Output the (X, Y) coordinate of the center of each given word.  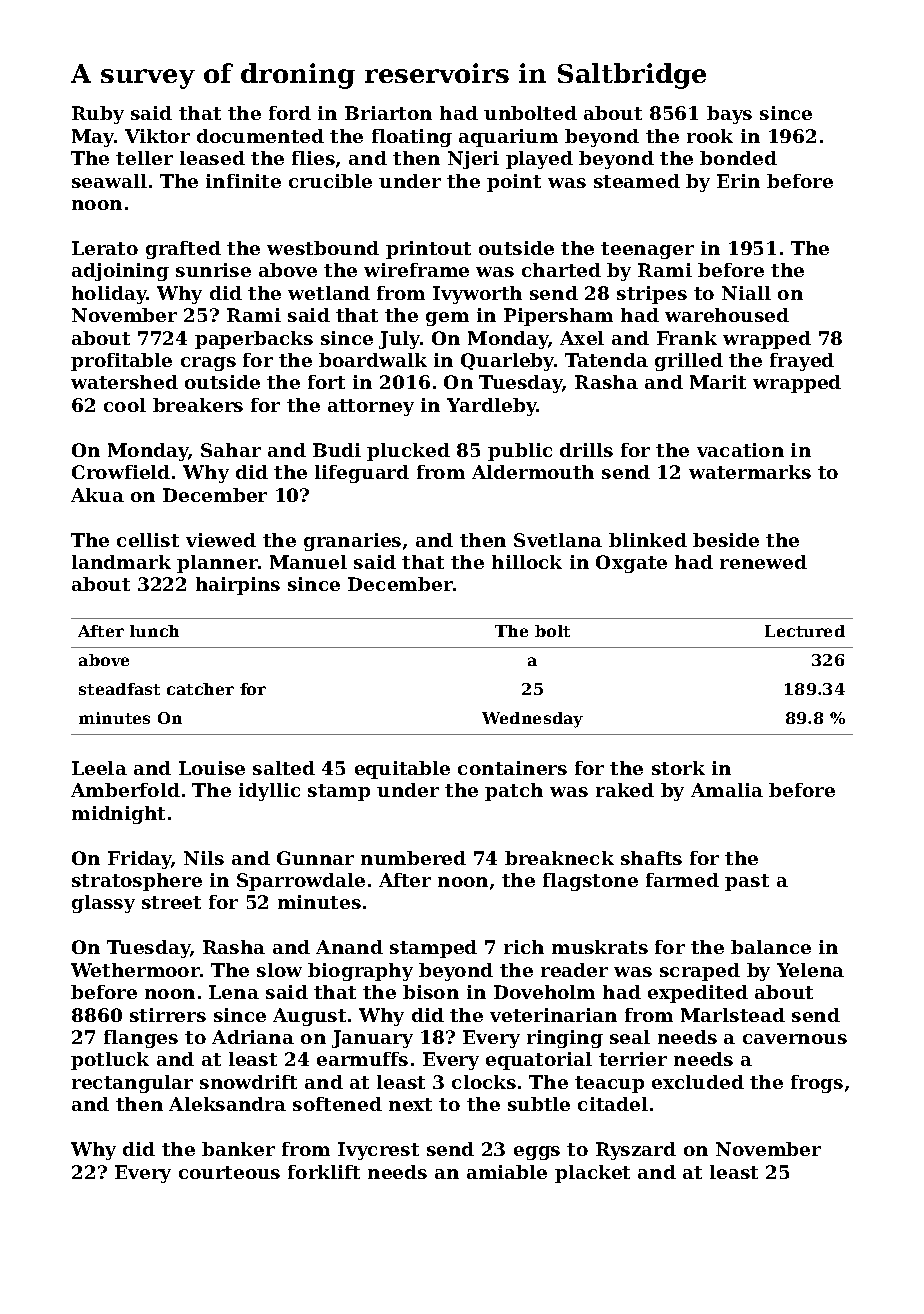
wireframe (416, 270)
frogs (817, 1084)
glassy (103, 904)
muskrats (600, 947)
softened (337, 1104)
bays (729, 115)
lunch (154, 631)
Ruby (98, 115)
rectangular (132, 1084)
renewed (763, 562)
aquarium (508, 138)
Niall (746, 293)
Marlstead (733, 1015)
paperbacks (254, 340)
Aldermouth (533, 472)
